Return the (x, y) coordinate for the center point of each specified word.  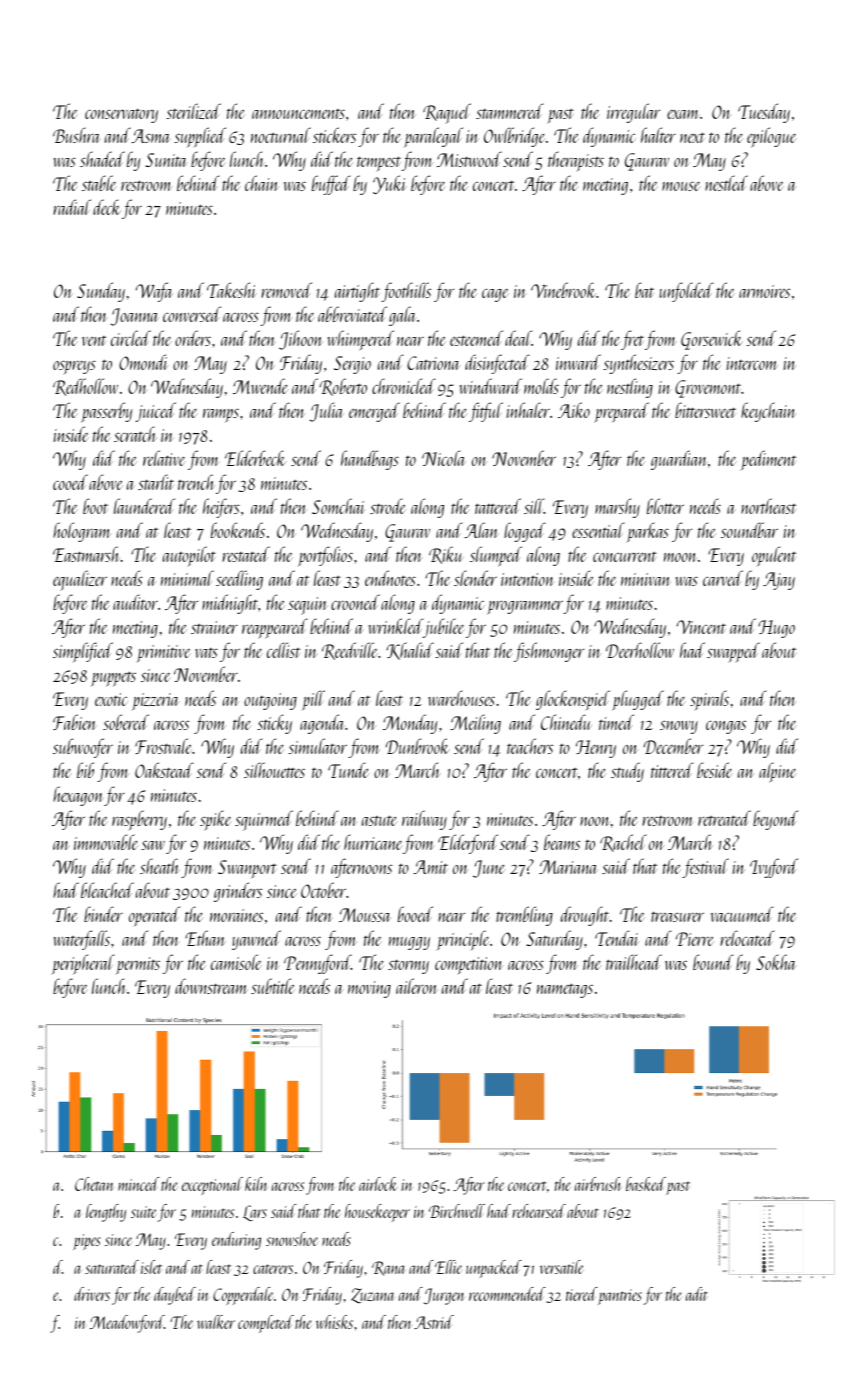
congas (726, 727)
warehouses (461, 698)
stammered (509, 111)
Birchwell (457, 1211)
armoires (764, 291)
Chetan (94, 1184)
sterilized (193, 111)
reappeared (274, 628)
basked (646, 1184)
